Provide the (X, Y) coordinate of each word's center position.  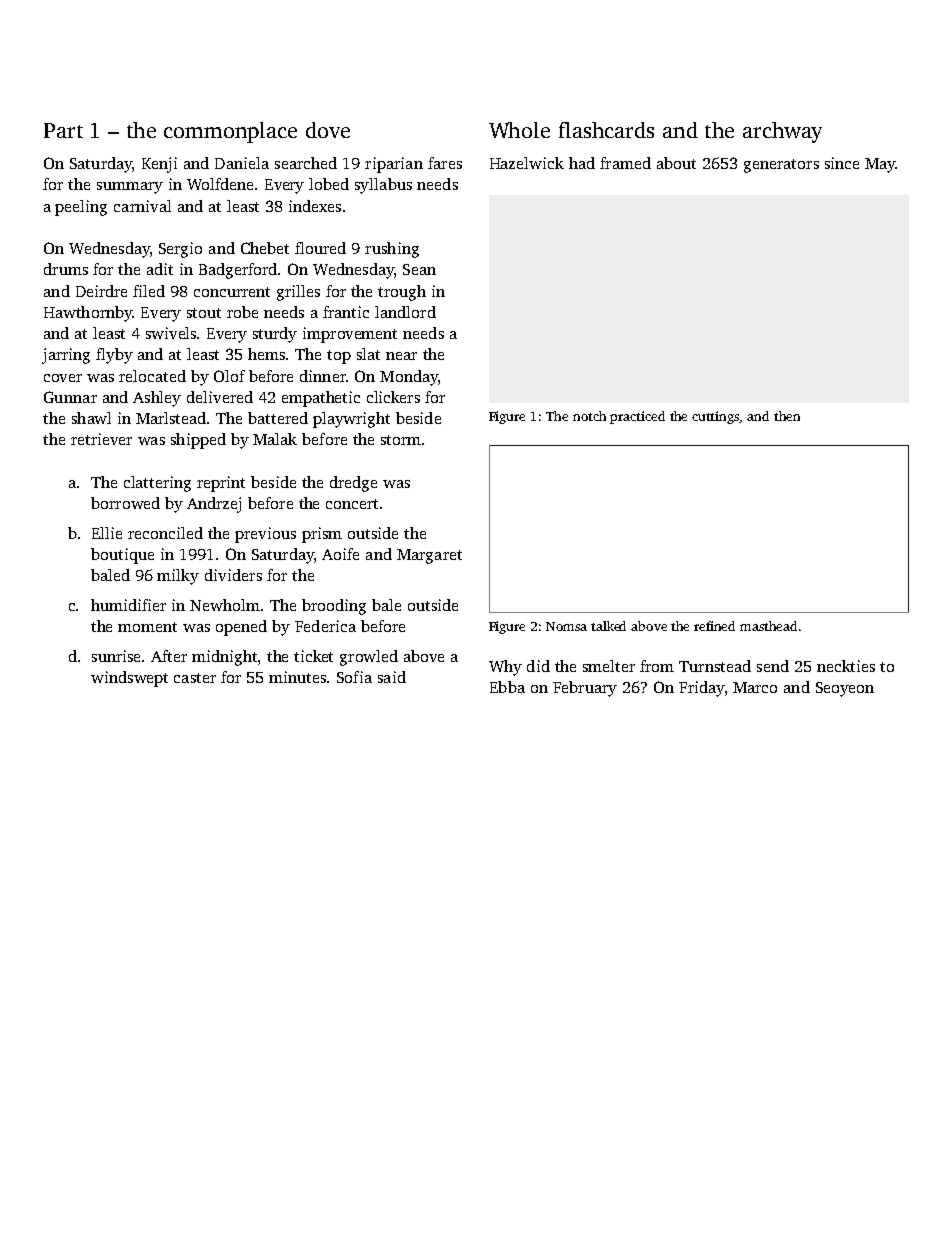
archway (782, 132)
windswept (129, 679)
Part (63, 130)
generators (781, 166)
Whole (519, 130)
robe (242, 312)
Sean (419, 269)
